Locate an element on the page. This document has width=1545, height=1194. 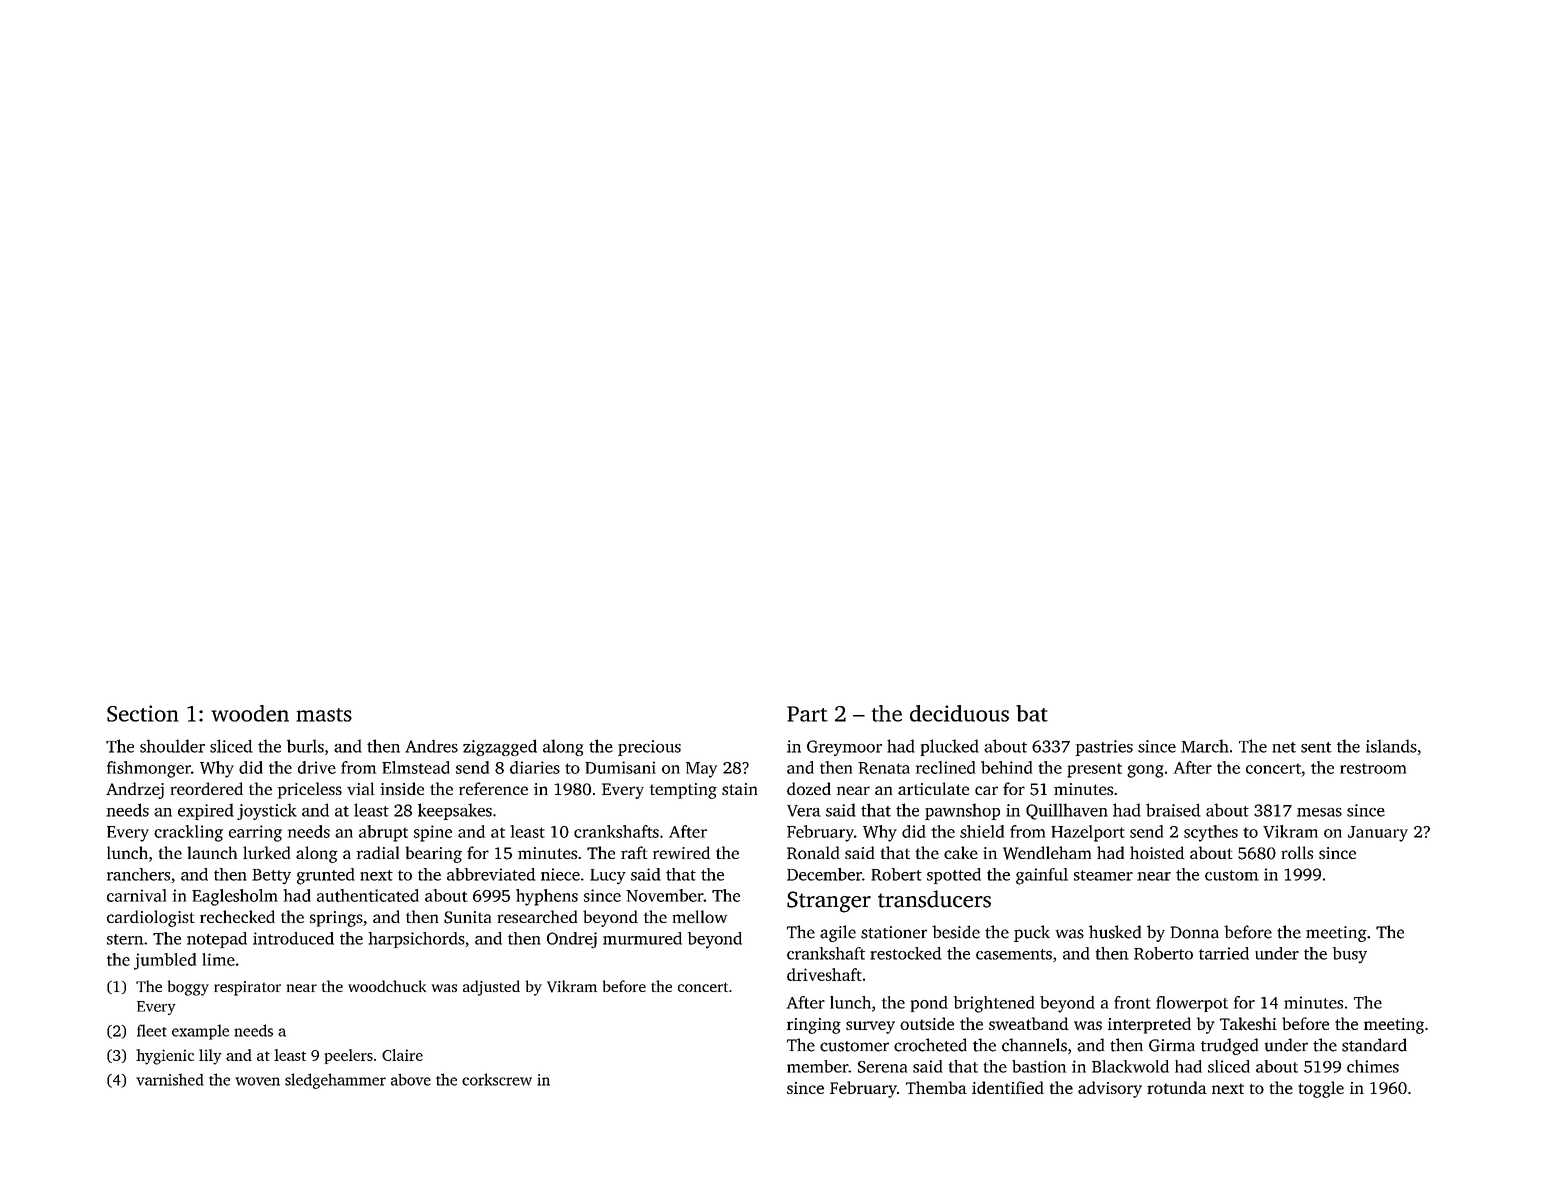
masts is located at coordinates (324, 715).
